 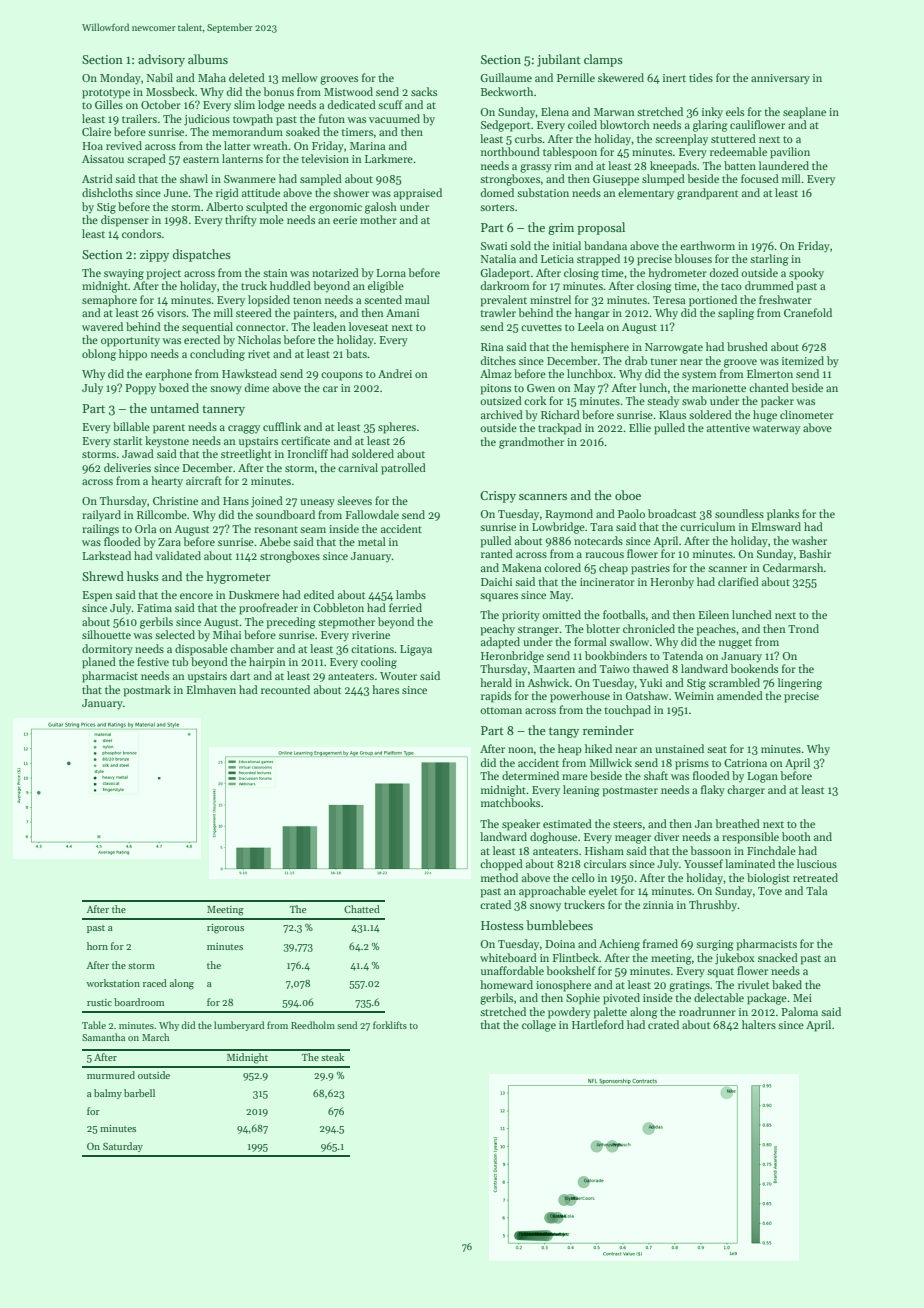 I want to click on Giuseppe, so click(x=616, y=180).
